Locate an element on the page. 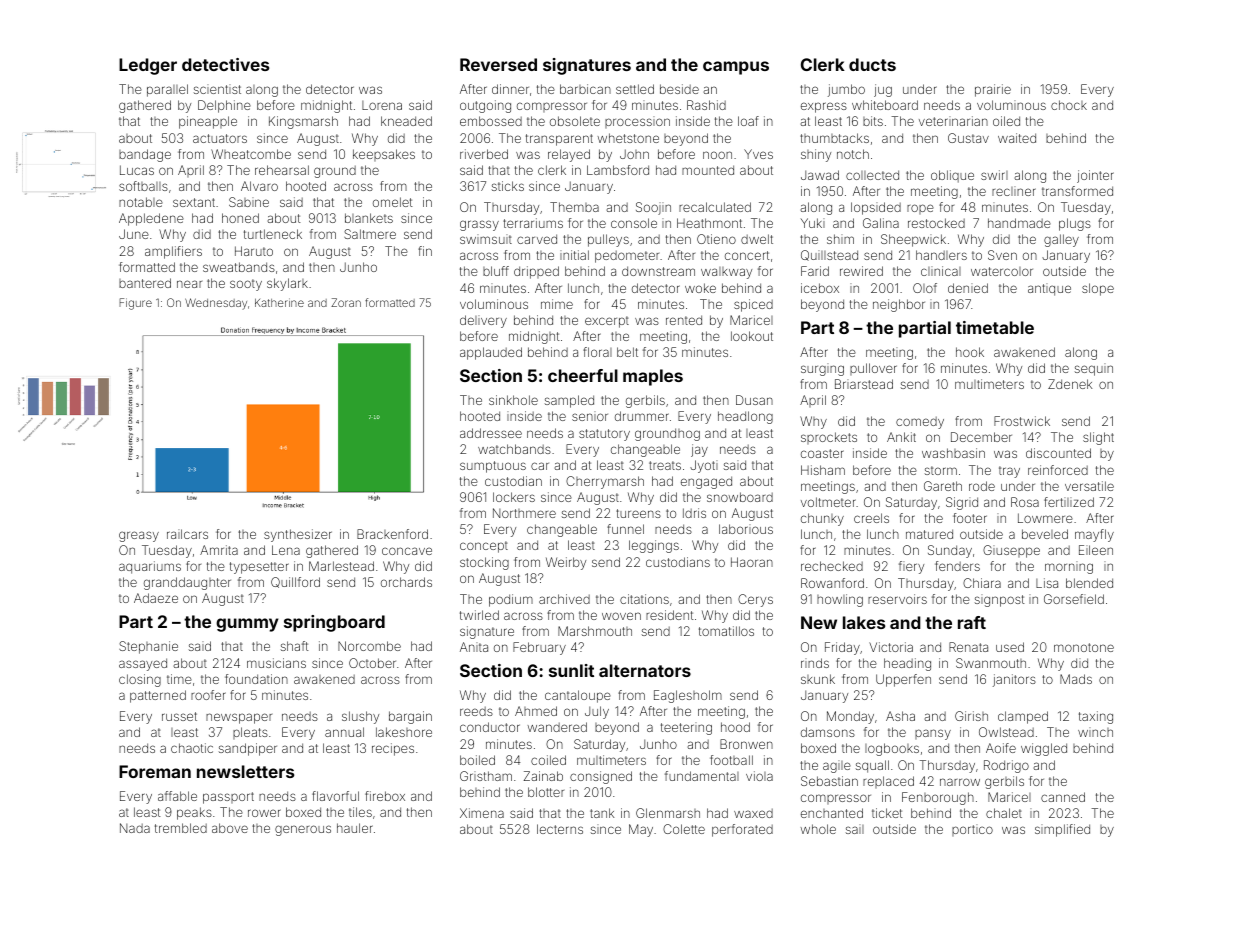  chock is located at coordinates (1069, 105).
